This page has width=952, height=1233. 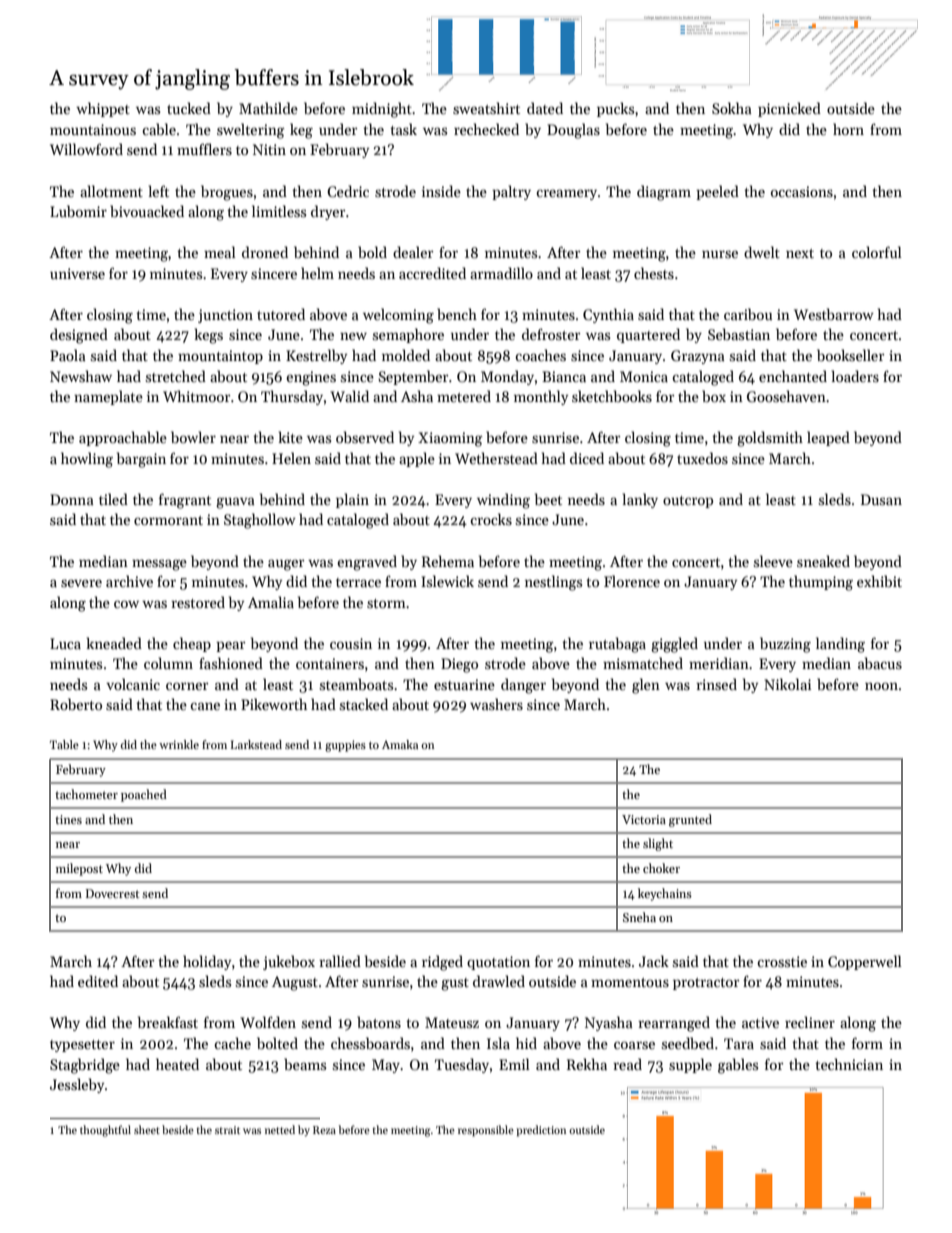 What do you see at coordinates (789, 109) in the page?
I see `picnicked` at bounding box center [789, 109].
